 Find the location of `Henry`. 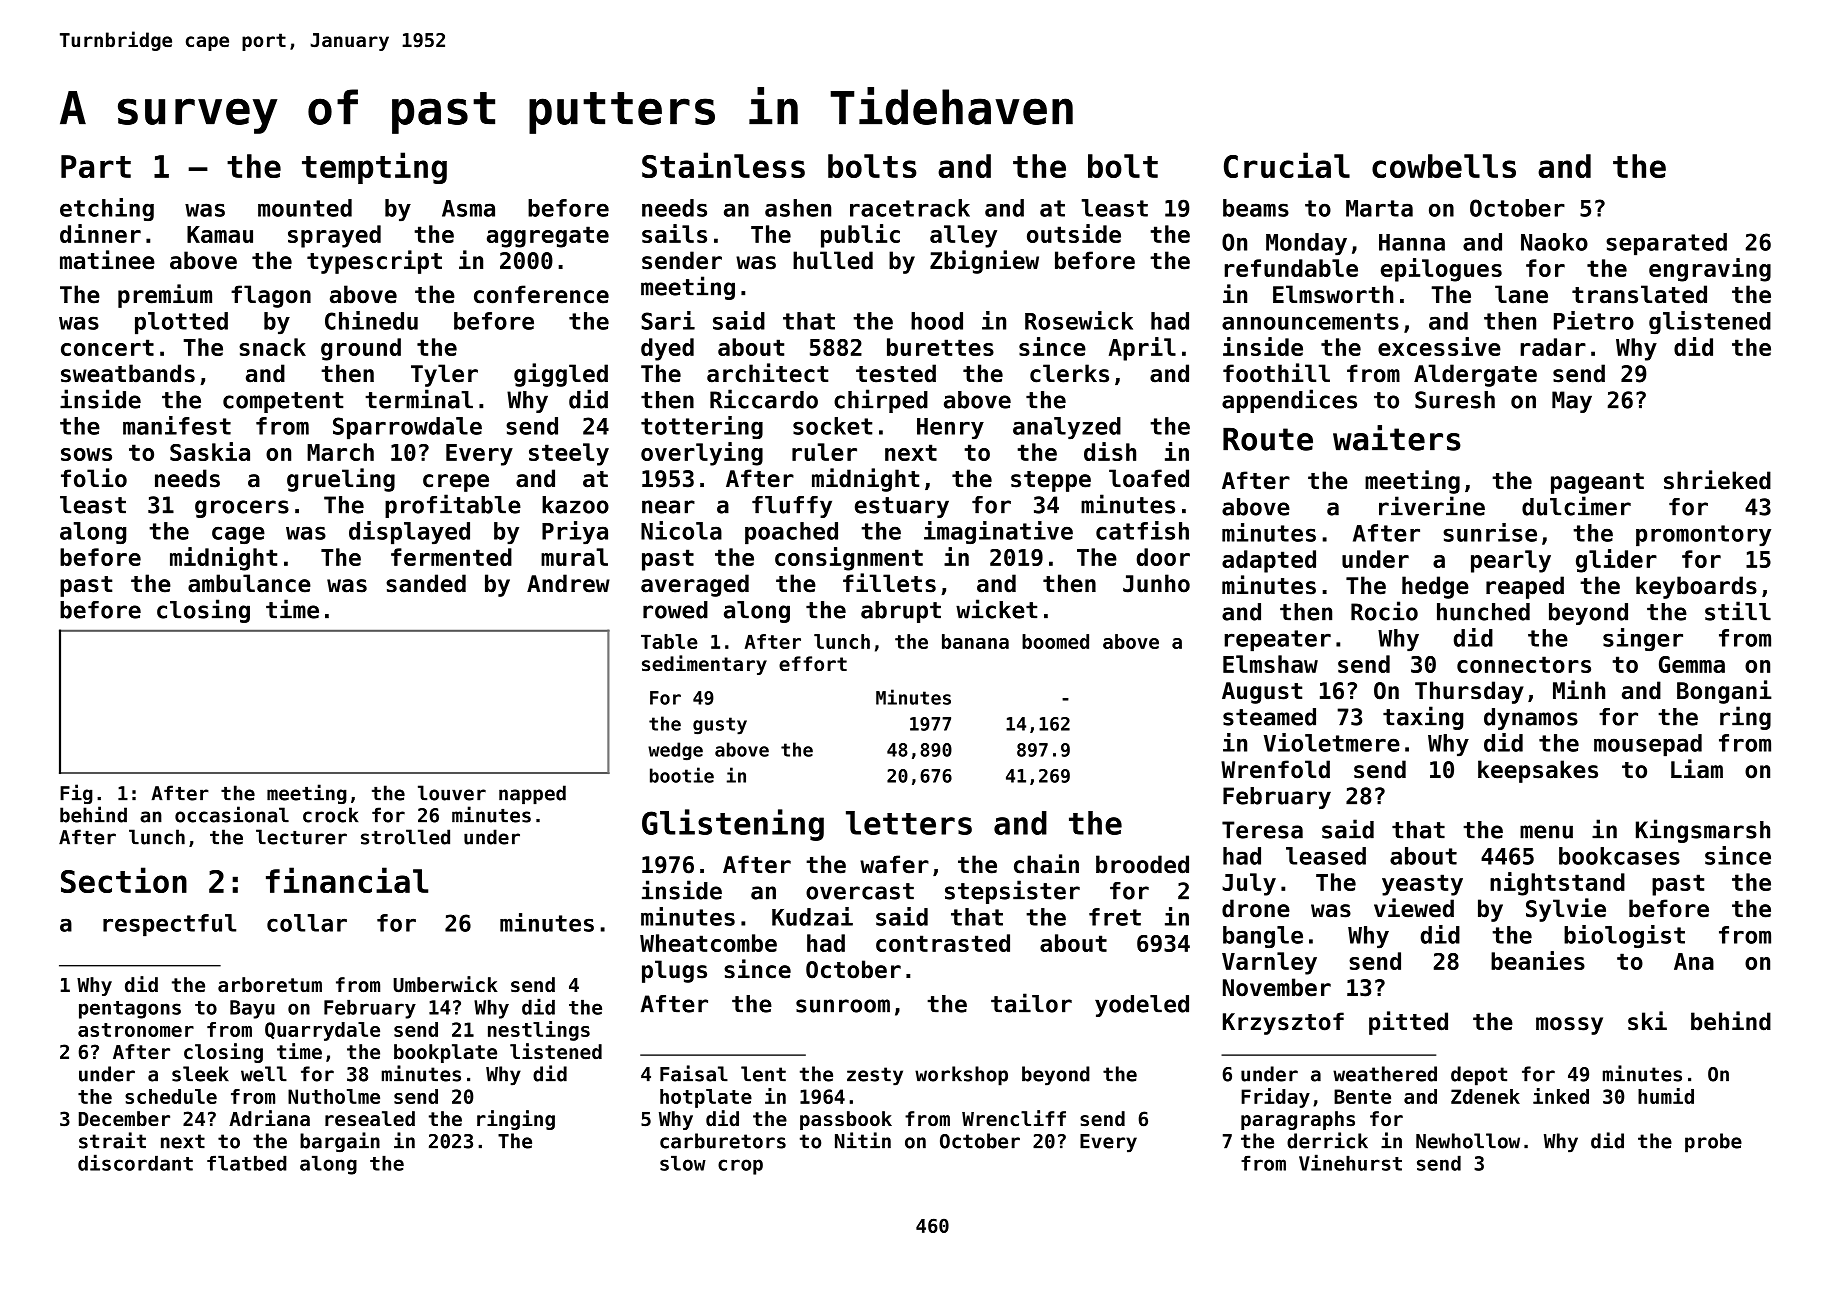

Henry is located at coordinates (950, 428).
